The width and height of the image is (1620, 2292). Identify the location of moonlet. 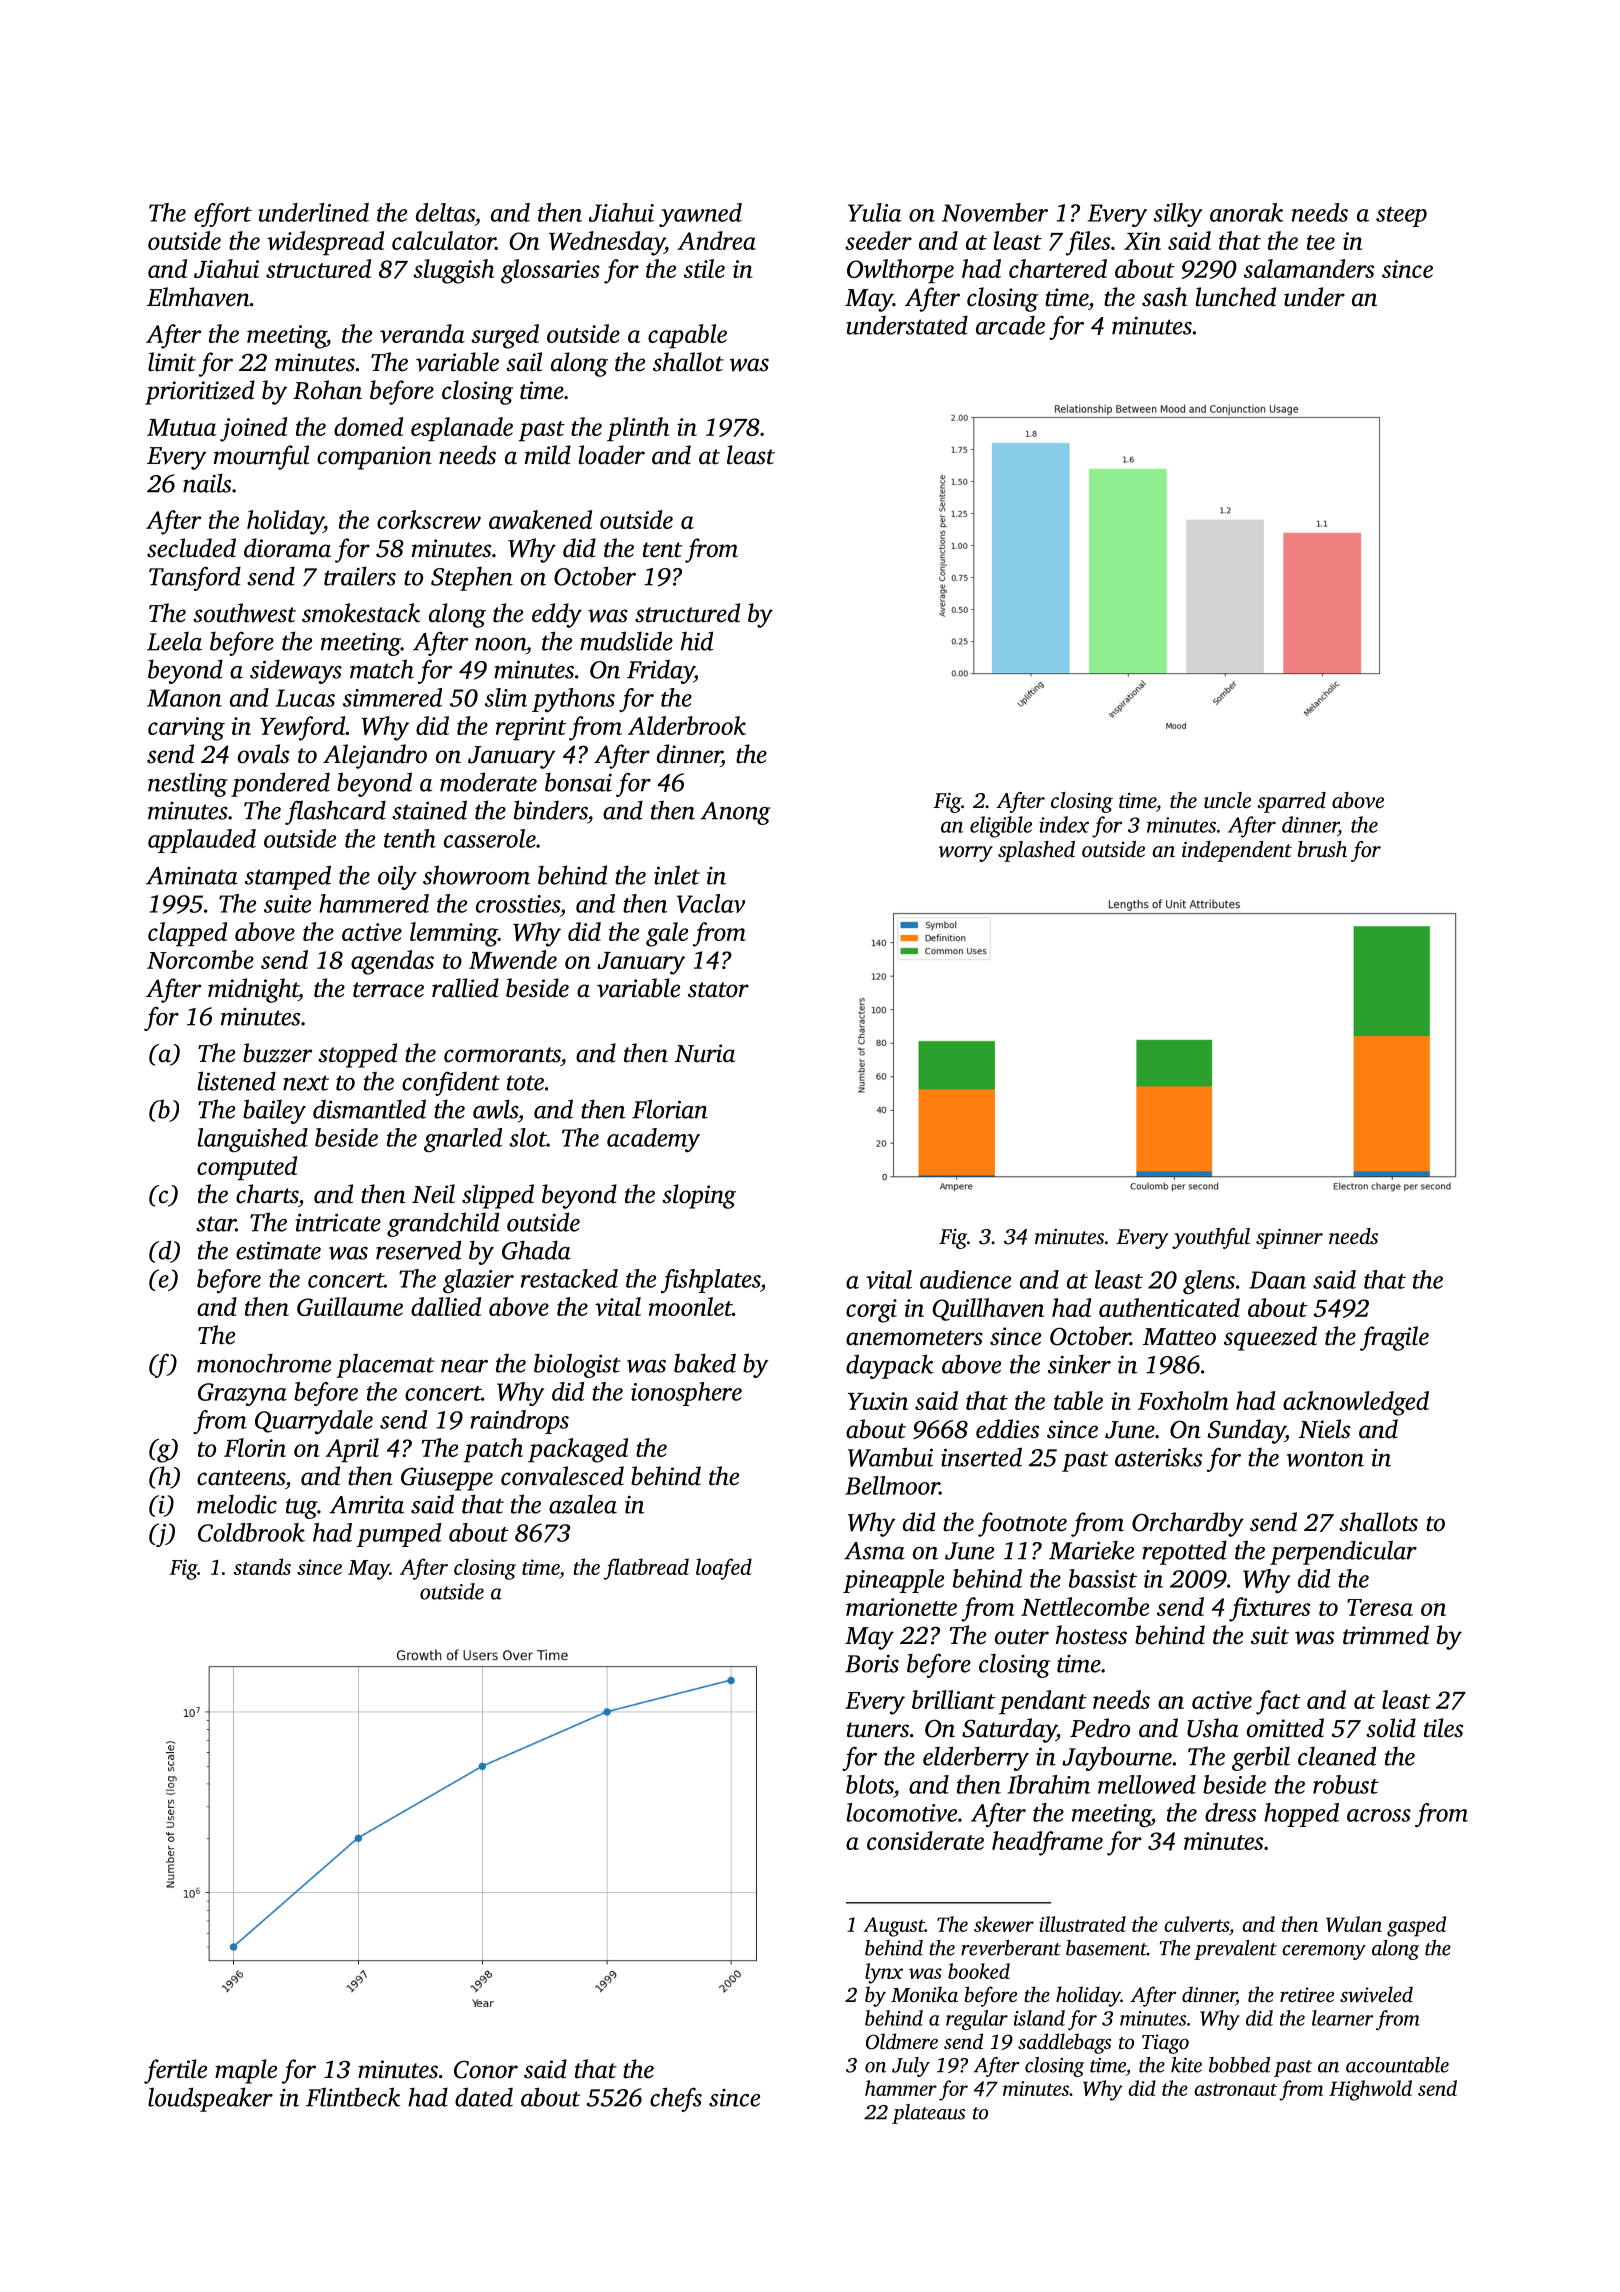
(690, 1306).
